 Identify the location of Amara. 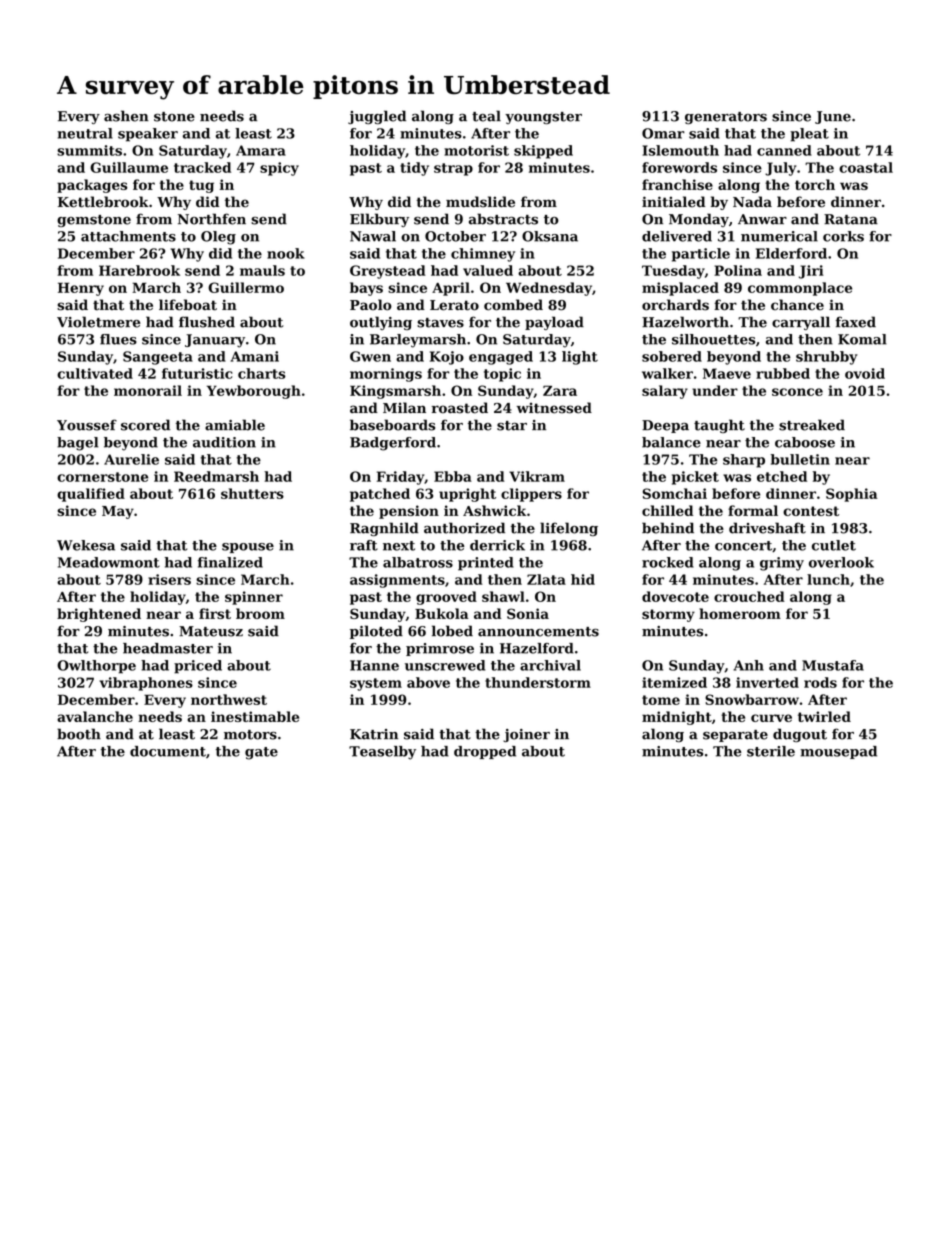
(261, 150).
